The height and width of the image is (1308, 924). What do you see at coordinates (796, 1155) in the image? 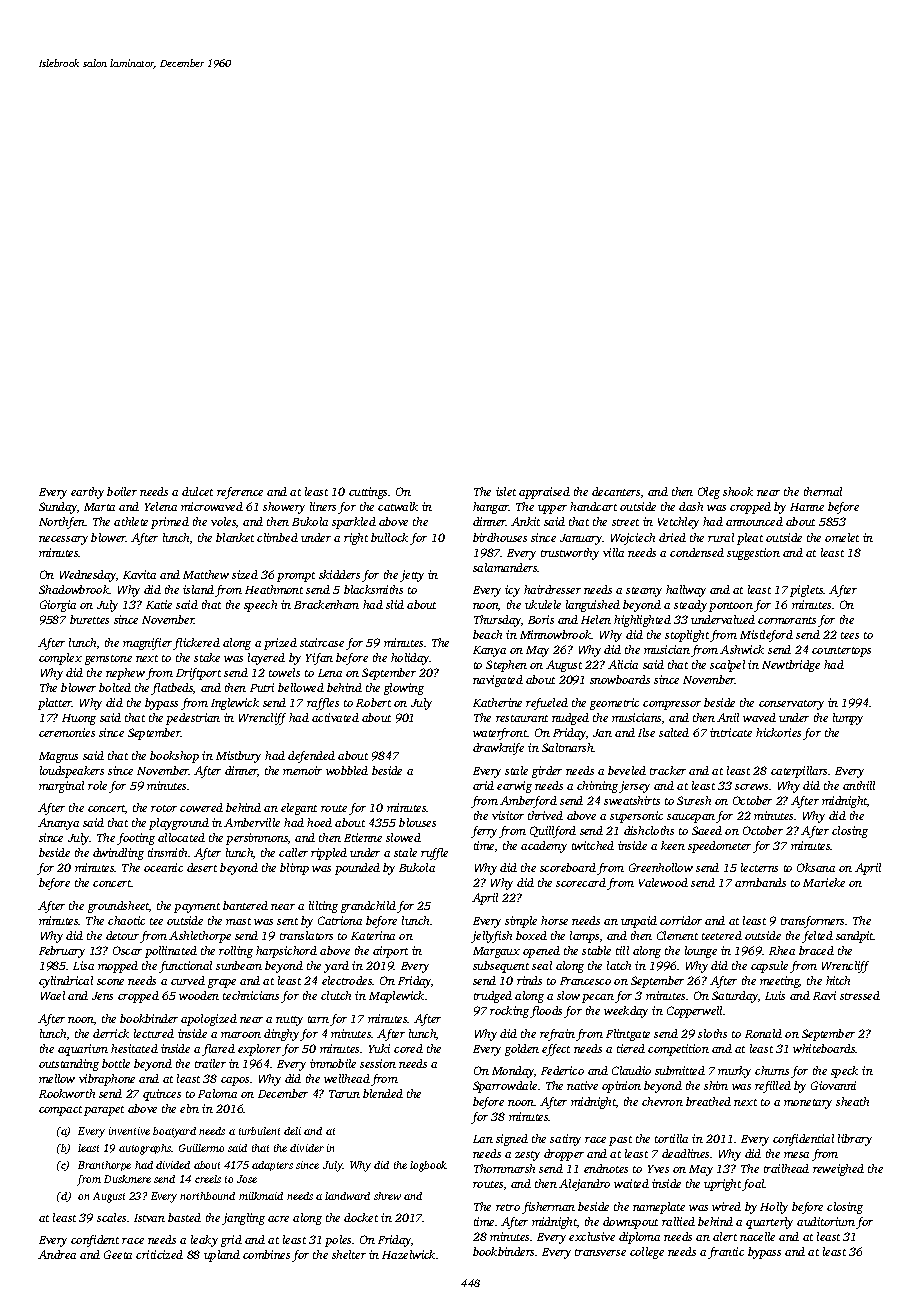
I see `mesa` at bounding box center [796, 1155].
